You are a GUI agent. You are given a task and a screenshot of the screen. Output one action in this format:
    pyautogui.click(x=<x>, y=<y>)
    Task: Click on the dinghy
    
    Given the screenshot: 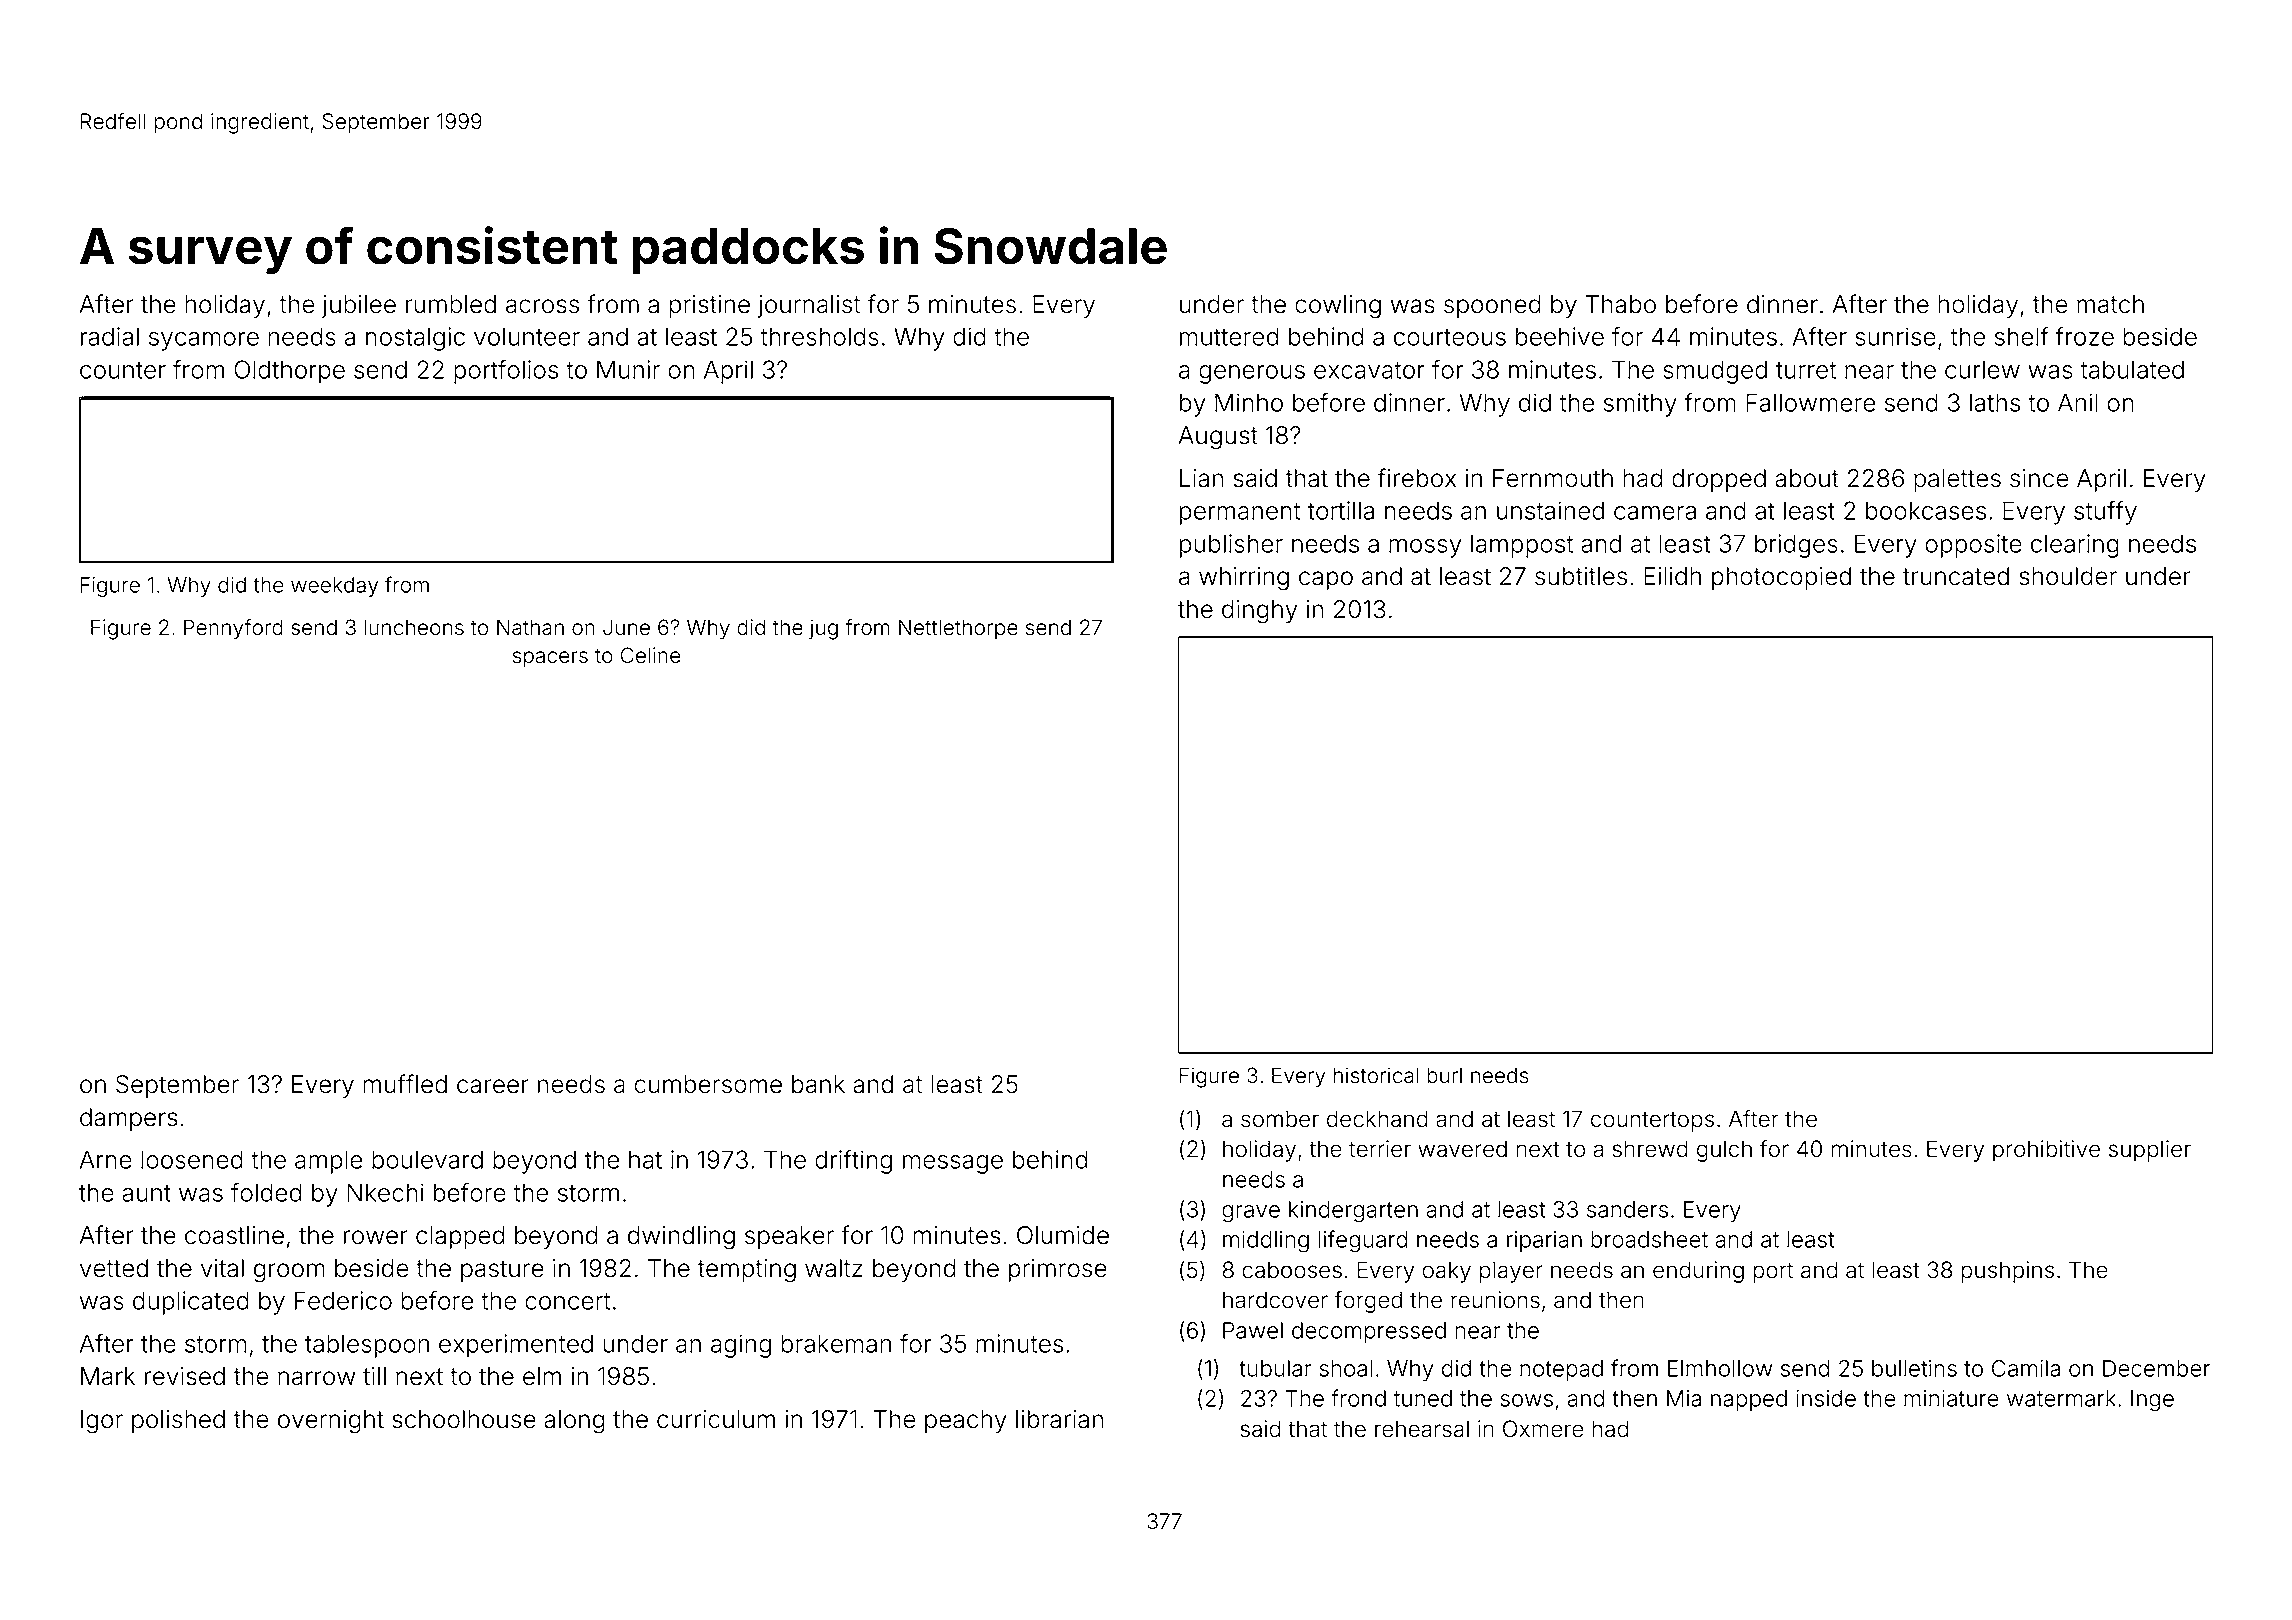 What is the action you would take?
    pyautogui.click(x=1259, y=612)
